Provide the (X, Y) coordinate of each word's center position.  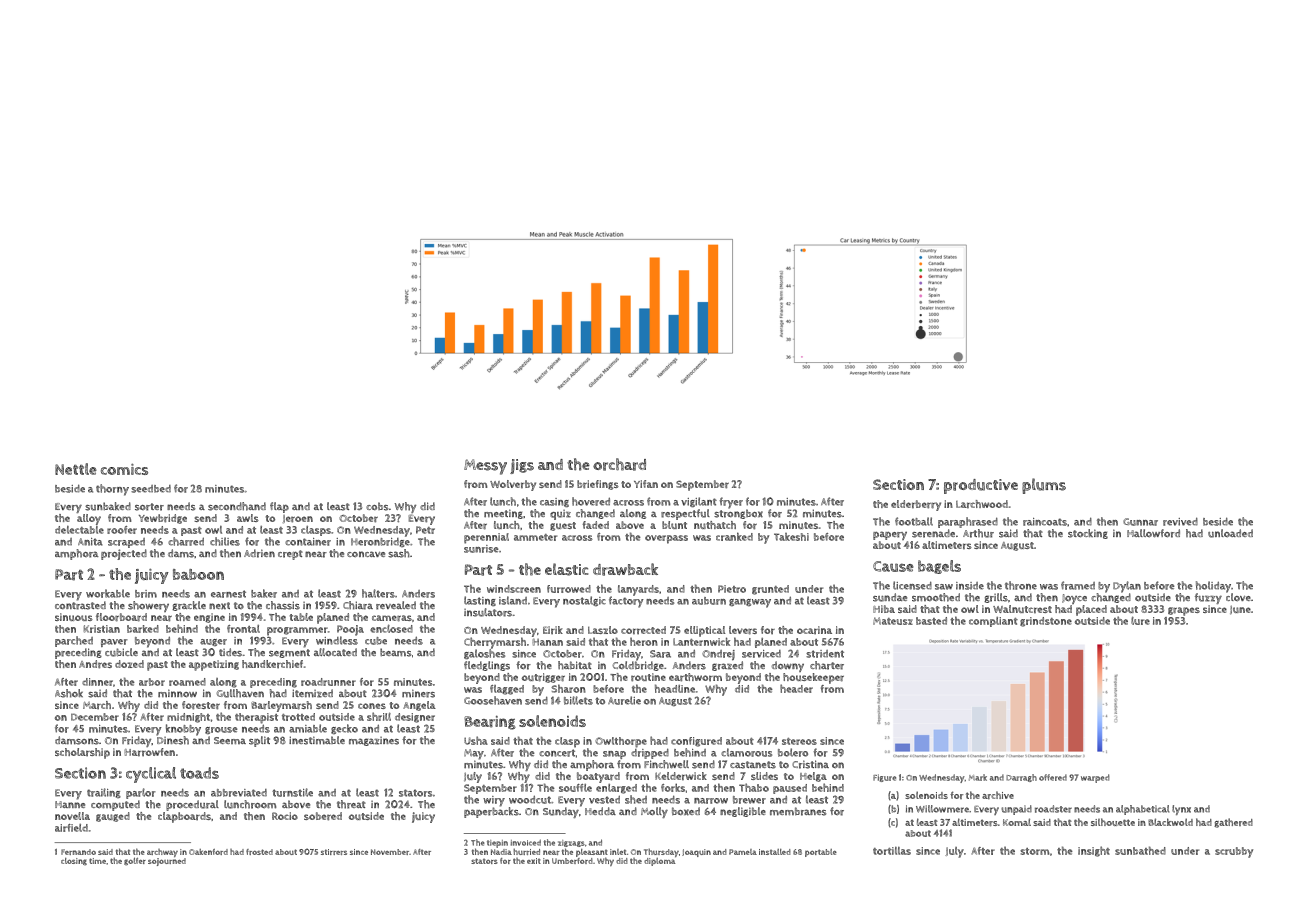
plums (1044, 486)
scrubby (1234, 852)
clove (1238, 597)
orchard (619, 464)
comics (124, 469)
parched (74, 641)
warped (1095, 778)
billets (578, 700)
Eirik (553, 630)
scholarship (82, 753)
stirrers (334, 852)
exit (534, 861)
